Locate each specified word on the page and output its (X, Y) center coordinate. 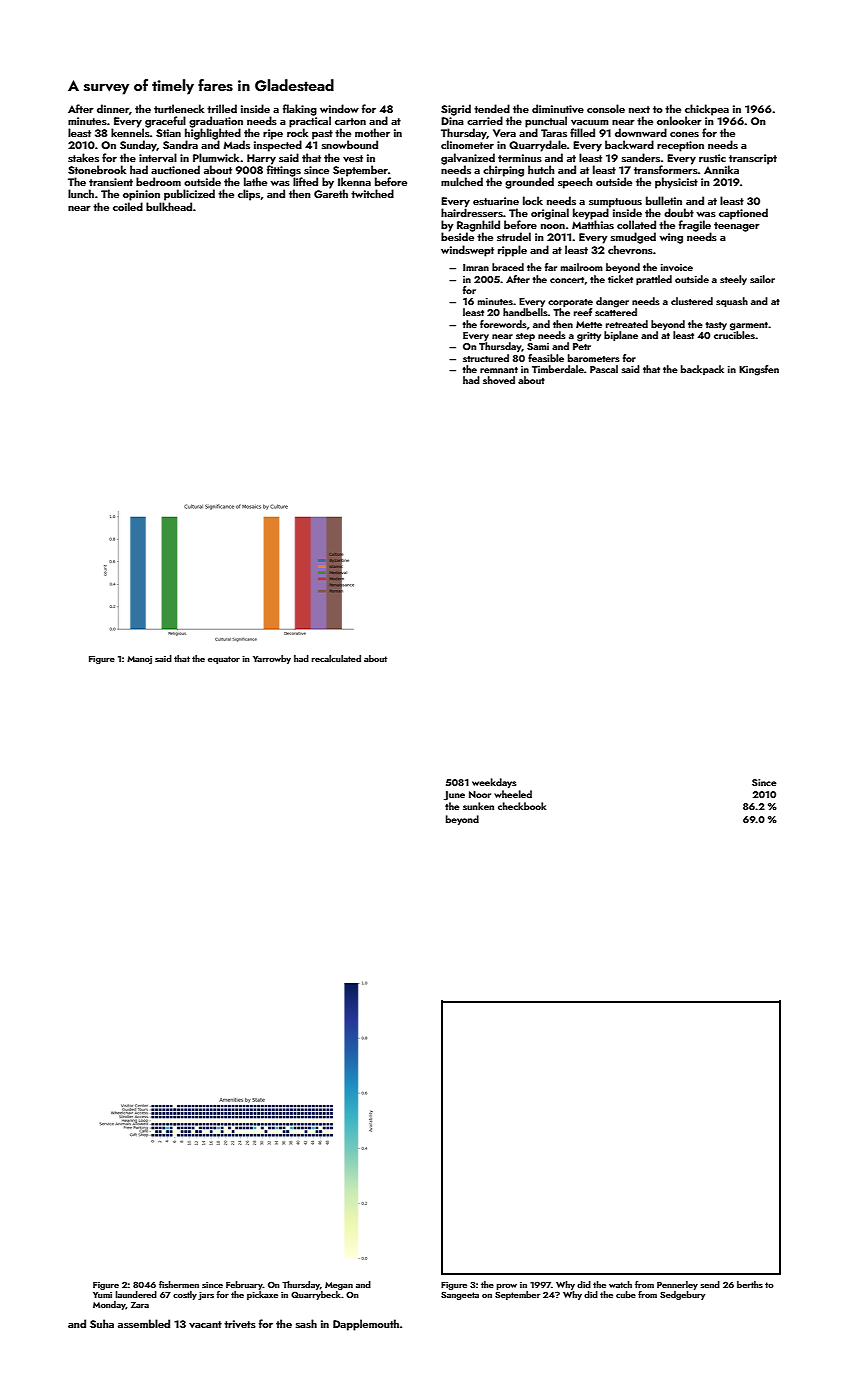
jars (206, 1296)
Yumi (102, 1295)
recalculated (336, 658)
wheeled (513, 794)
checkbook (522, 806)
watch (620, 1284)
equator (224, 660)
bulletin (664, 200)
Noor (480, 794)
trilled (222, 108)
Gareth (331, 193)
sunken (478, 806)
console (606, 108)
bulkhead (169, 206)
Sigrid (456, 110)
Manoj (139, 660)
